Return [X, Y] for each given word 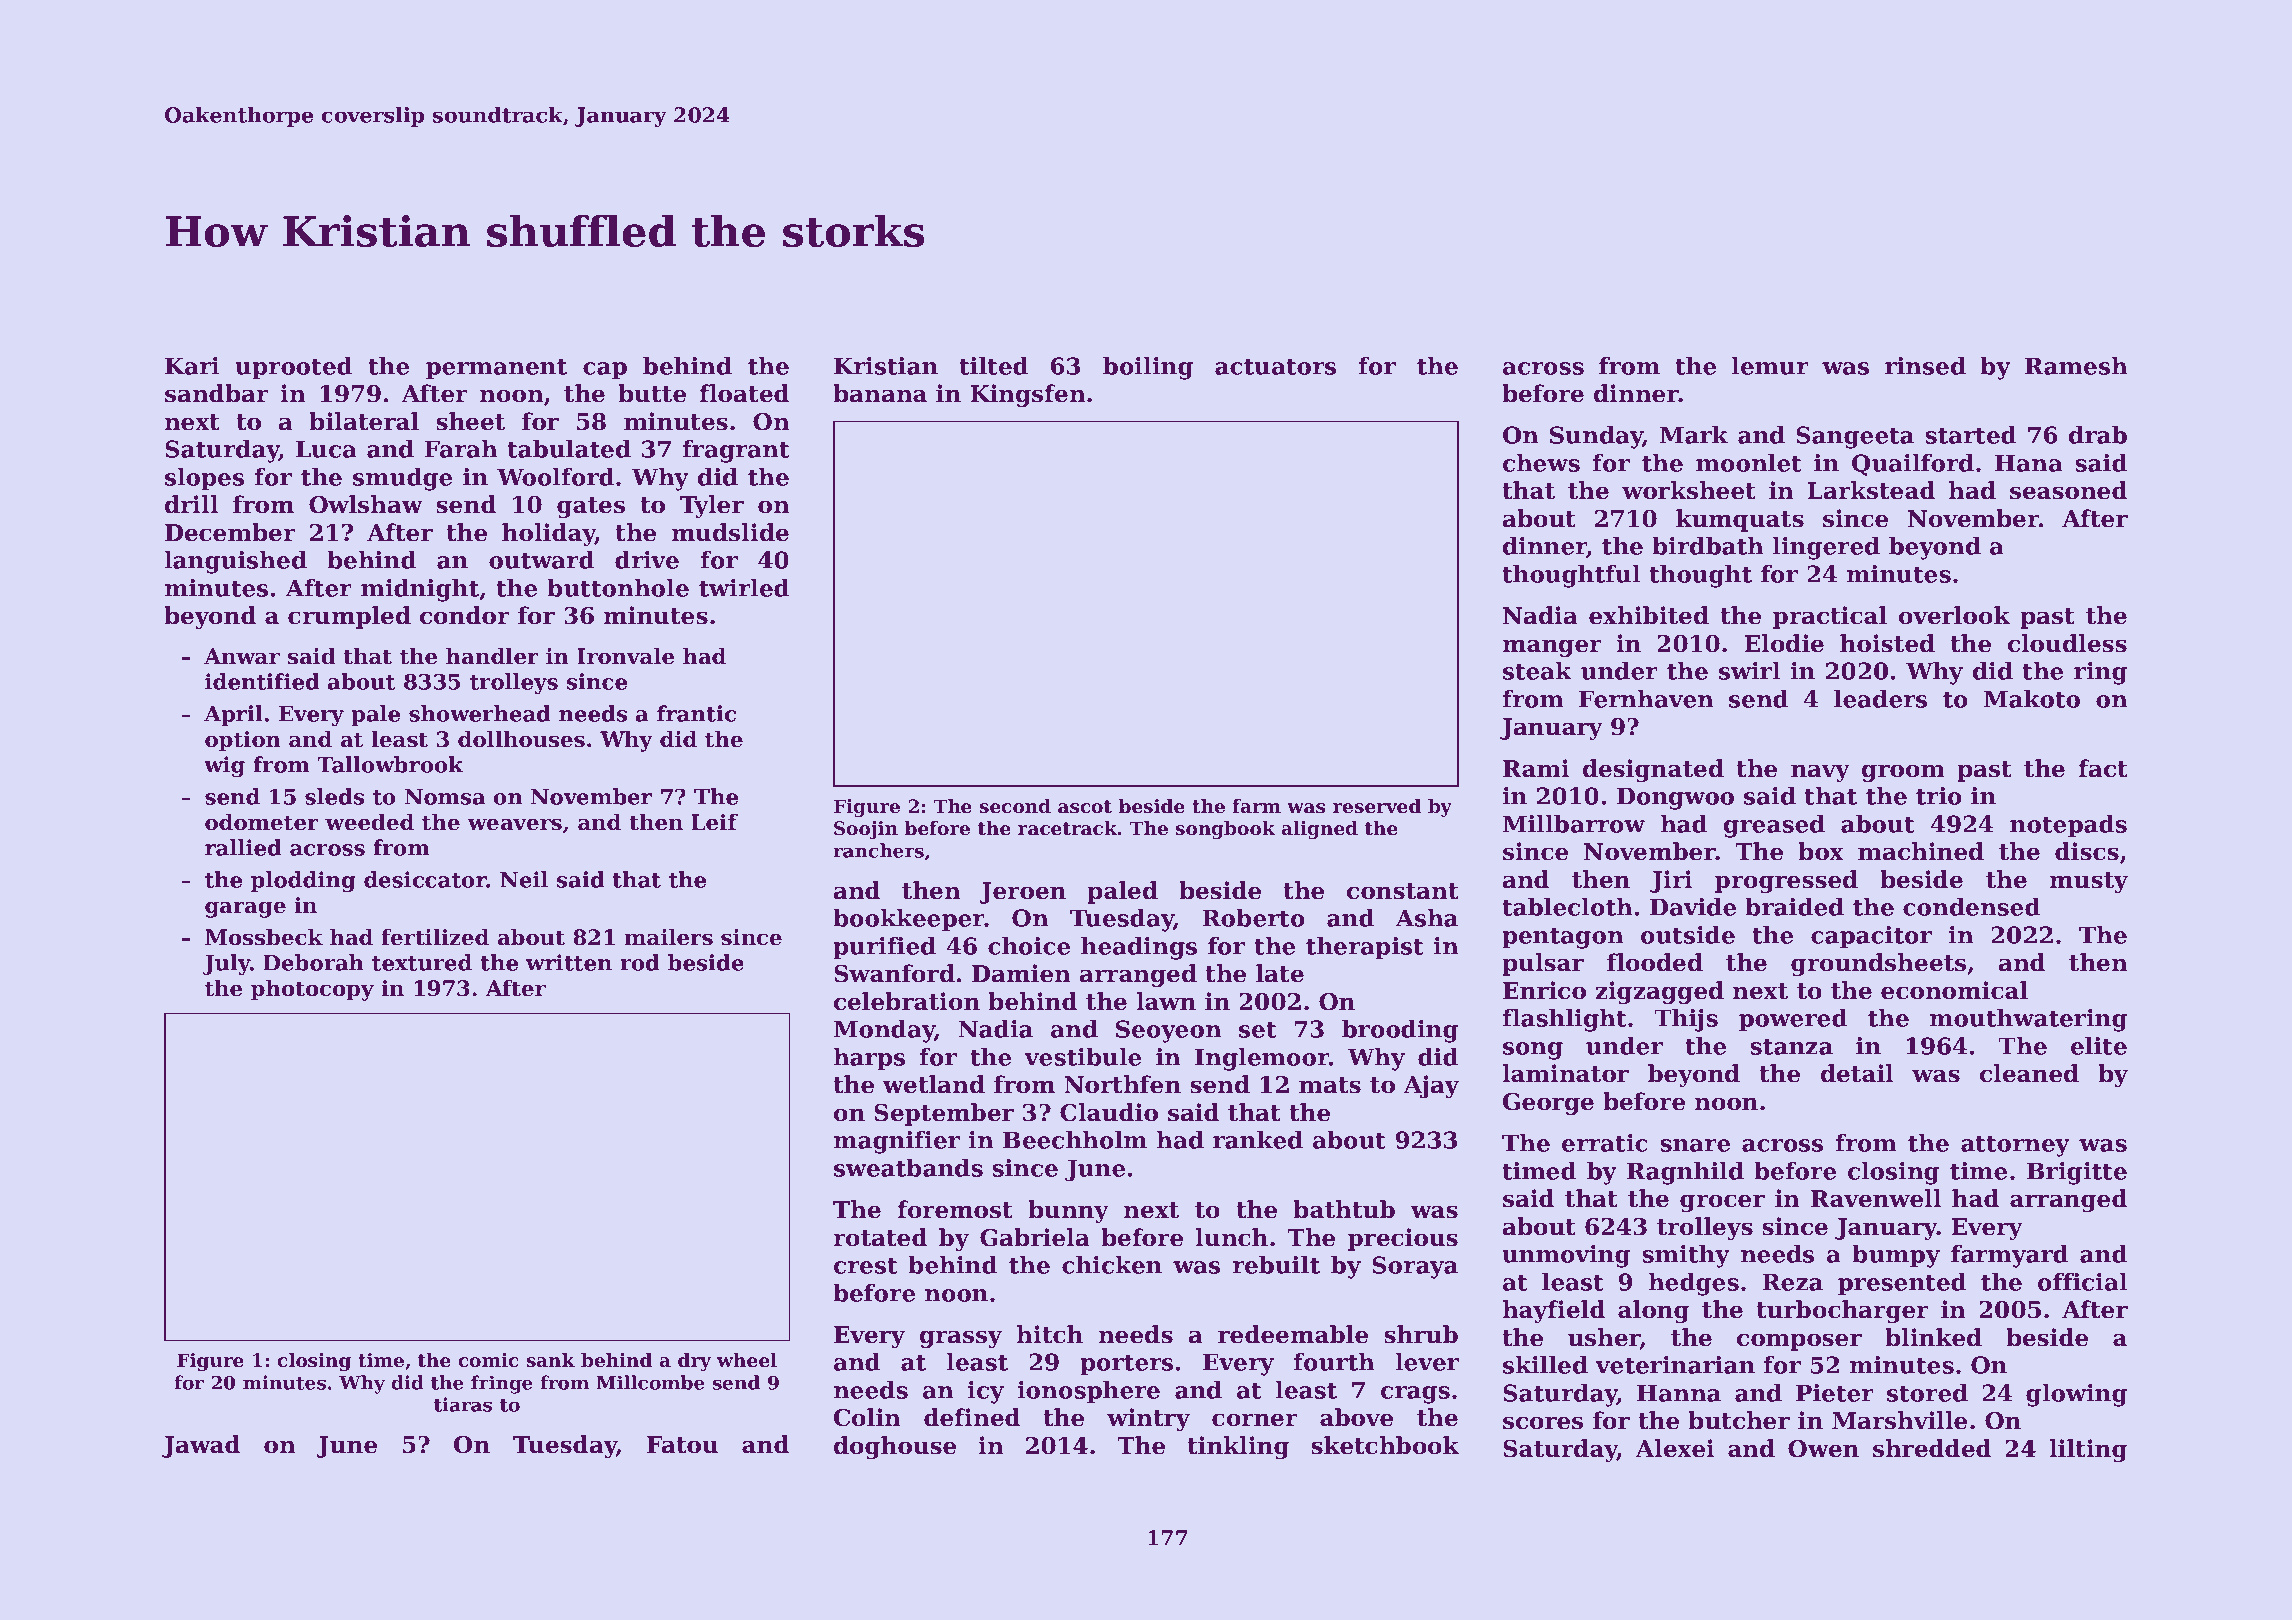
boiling [1148, 368]
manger [1552, 648]
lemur [1770, 366]
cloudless [2067, 643]
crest [866, 1266]
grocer [1722, 1203]
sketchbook [1385, 1445]
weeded [369, 822]
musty [2089, 882]
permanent [496, 369]
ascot [1085, 807]
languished [236, 562]
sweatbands [908, 1168]
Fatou [682, 1445]
